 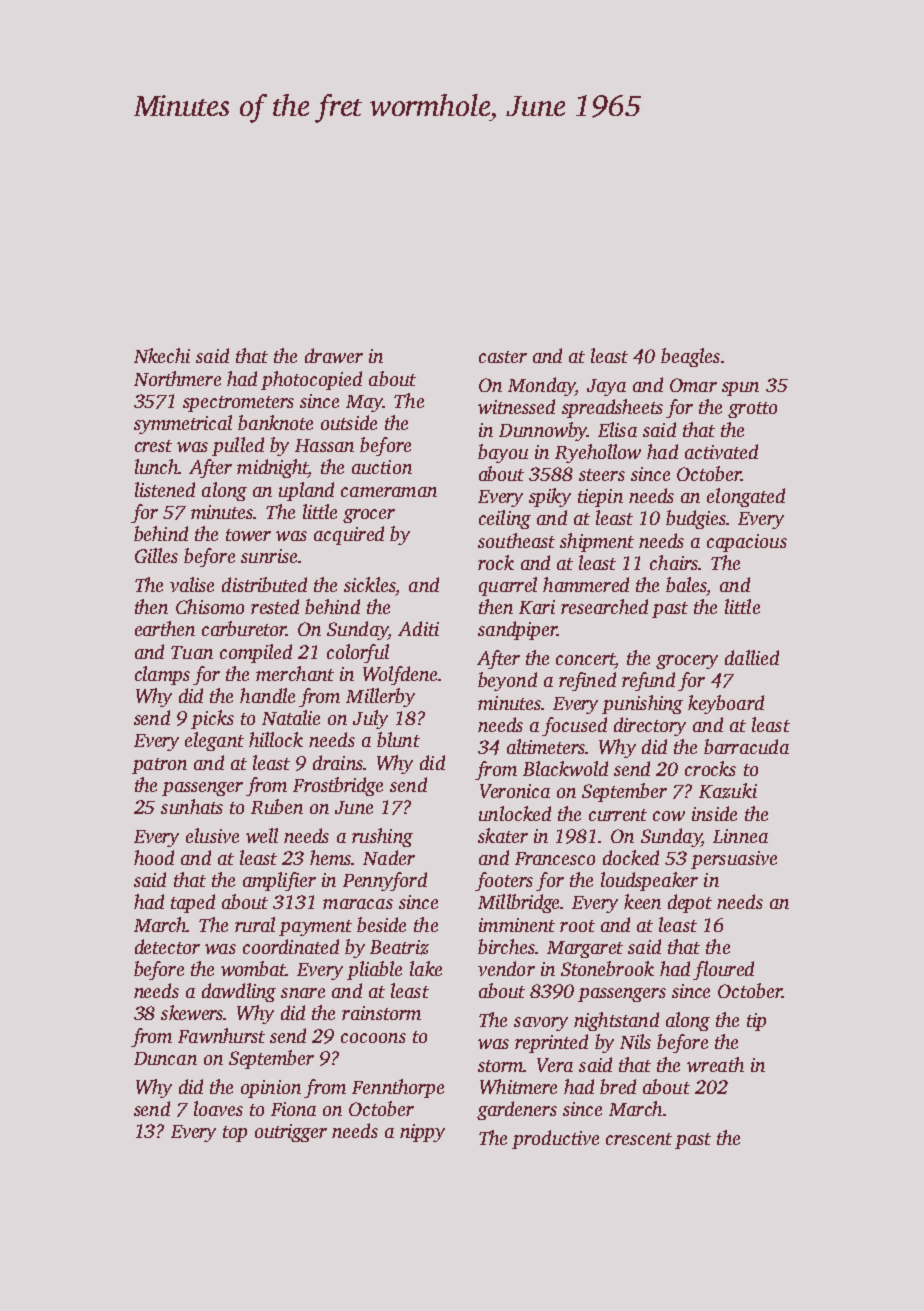 What do you see at coordinates (422, 1133) in the document?
I see `nippy` at bounding box center [422, 1133].
